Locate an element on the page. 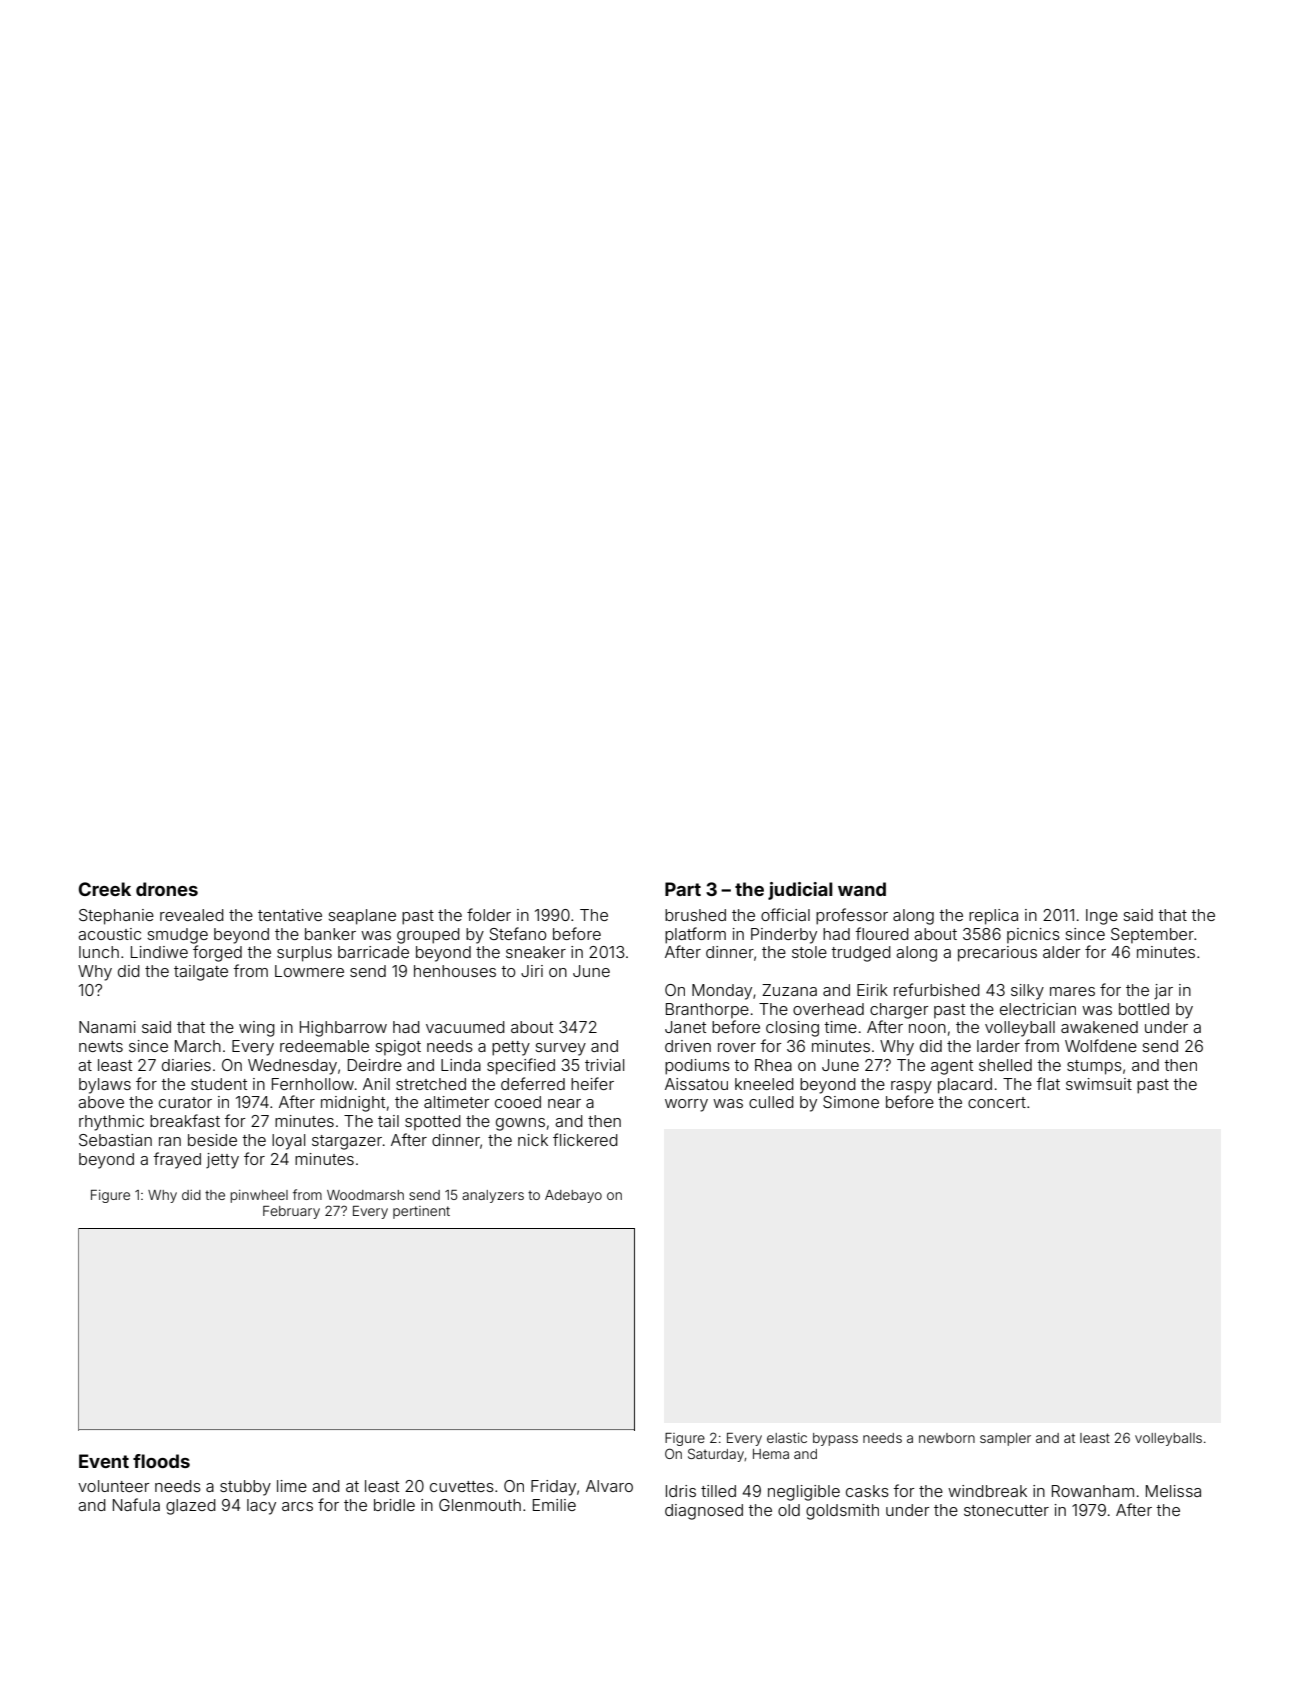 The image size is (1299, 1682). goldsmith is located at coordinates (842, 1512).
